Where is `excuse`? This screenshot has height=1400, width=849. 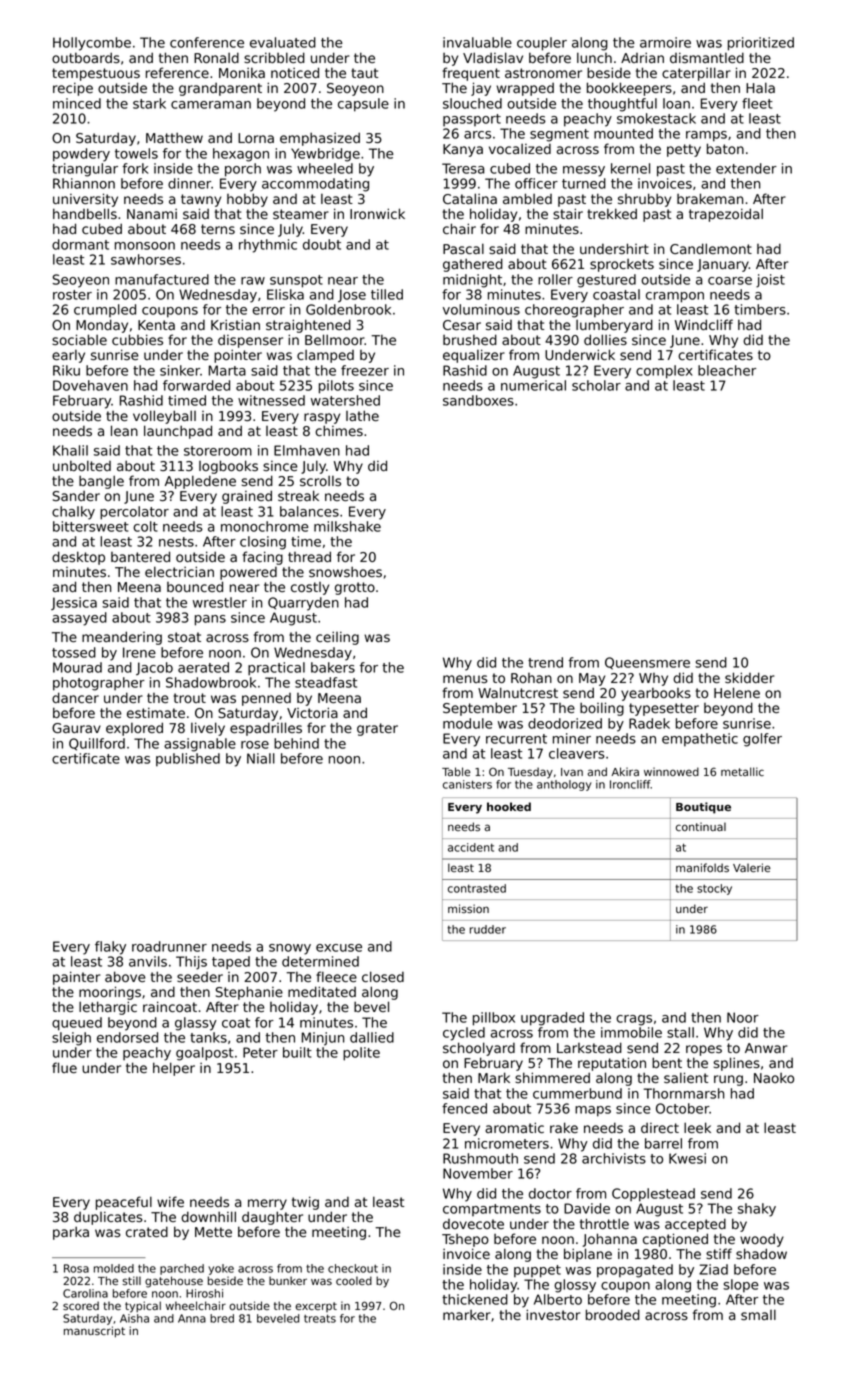
excuse is located at coordinates (339, 948).
